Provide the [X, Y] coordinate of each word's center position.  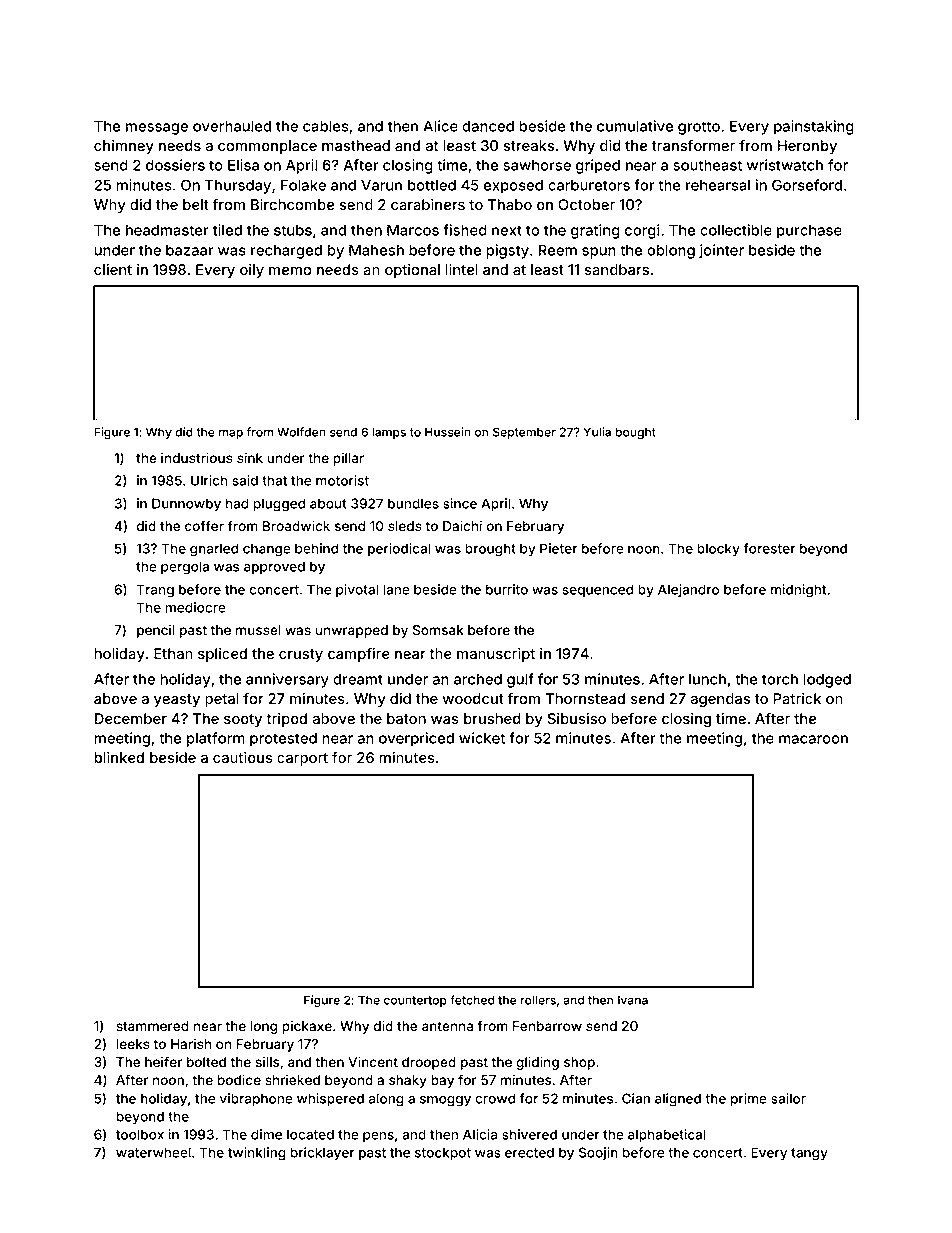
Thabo [510, 204]
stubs [293, 230]
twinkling [257, 1154]
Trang [155, 591]
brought [490, 550]
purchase [809, 231]
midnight [798, 591]
